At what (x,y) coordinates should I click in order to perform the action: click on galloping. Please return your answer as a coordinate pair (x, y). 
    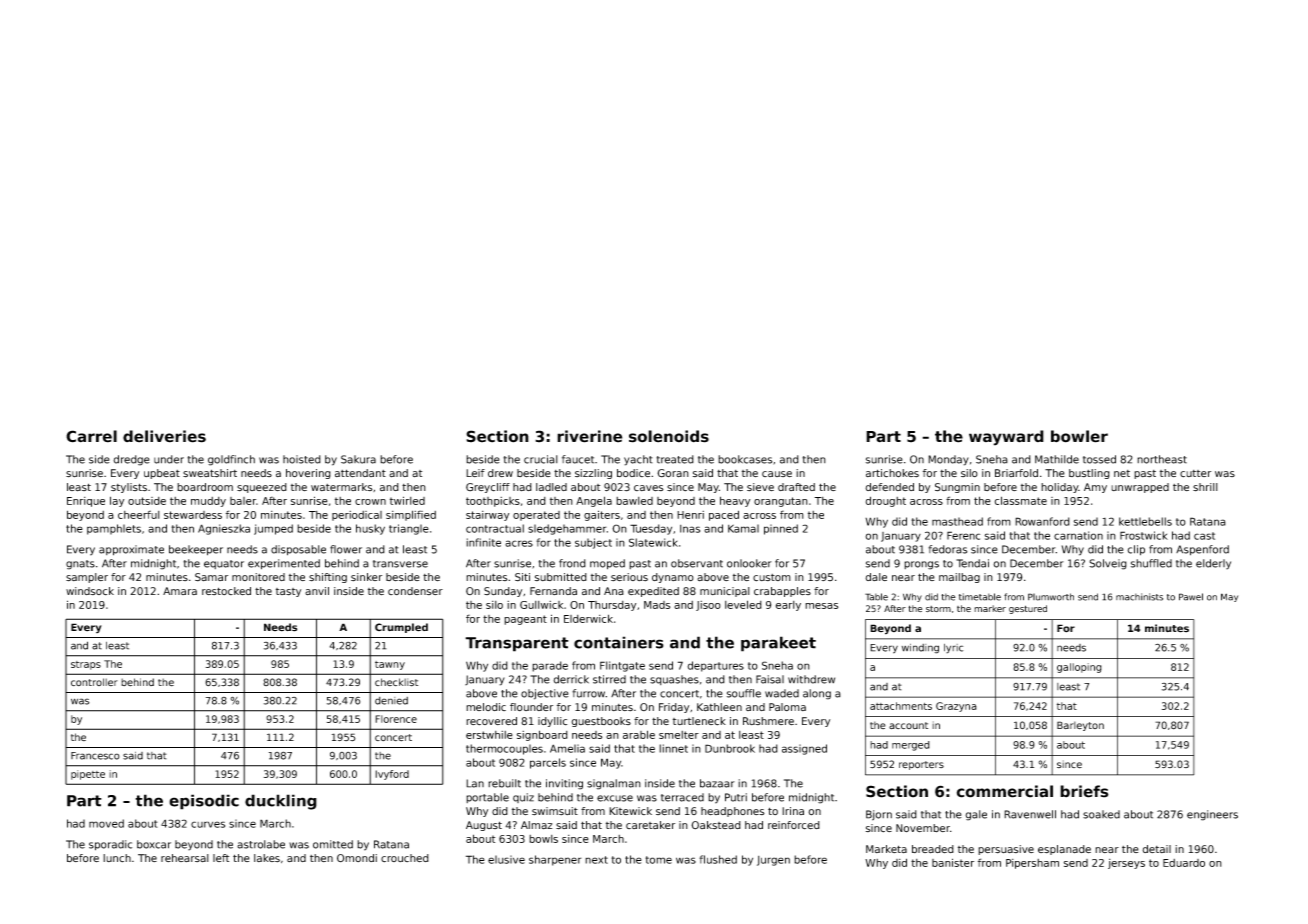
    Looking at the image, I should click on (1079, 668).
